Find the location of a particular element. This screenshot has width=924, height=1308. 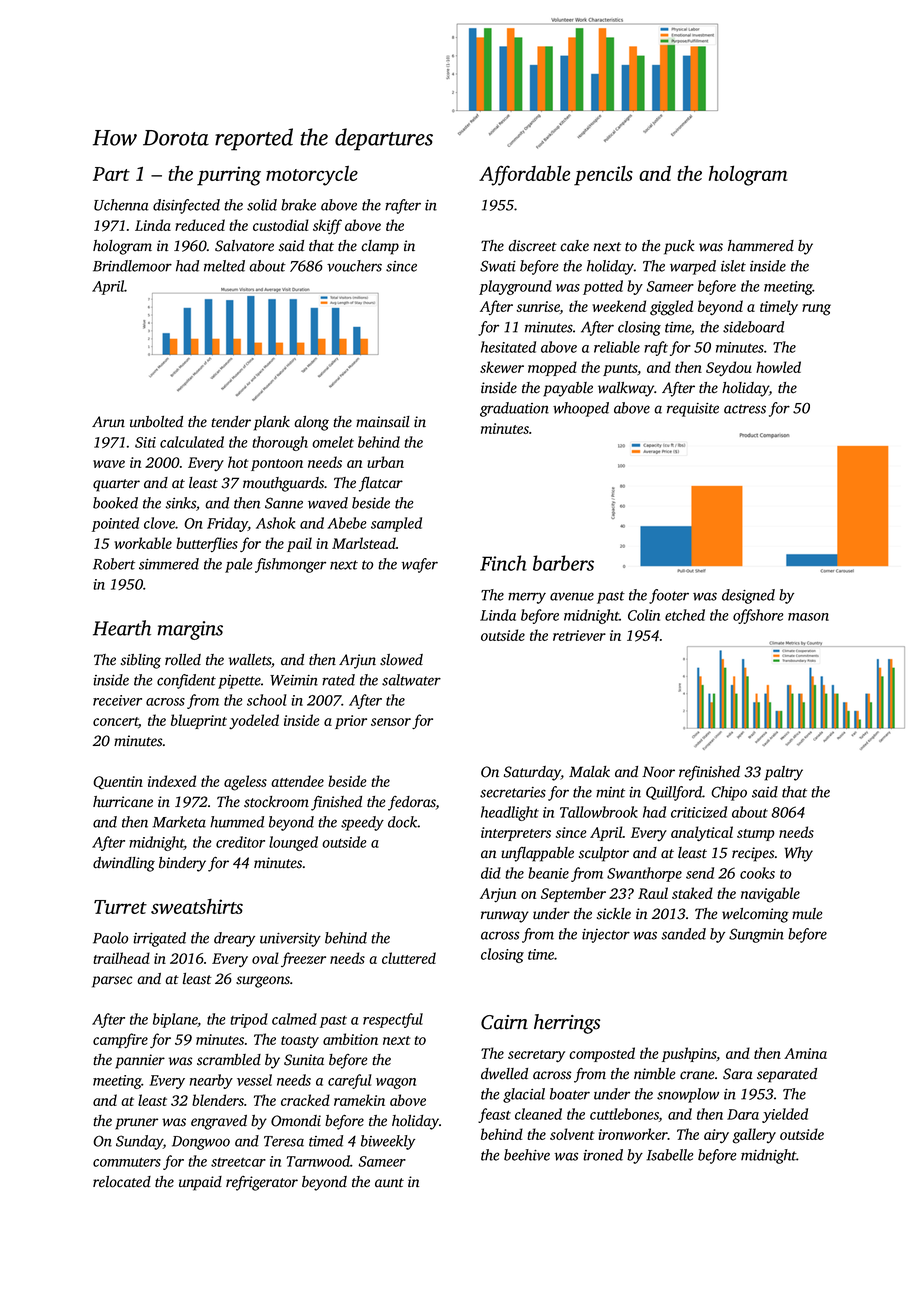

beehive is located at coordinates (527, 1155).
